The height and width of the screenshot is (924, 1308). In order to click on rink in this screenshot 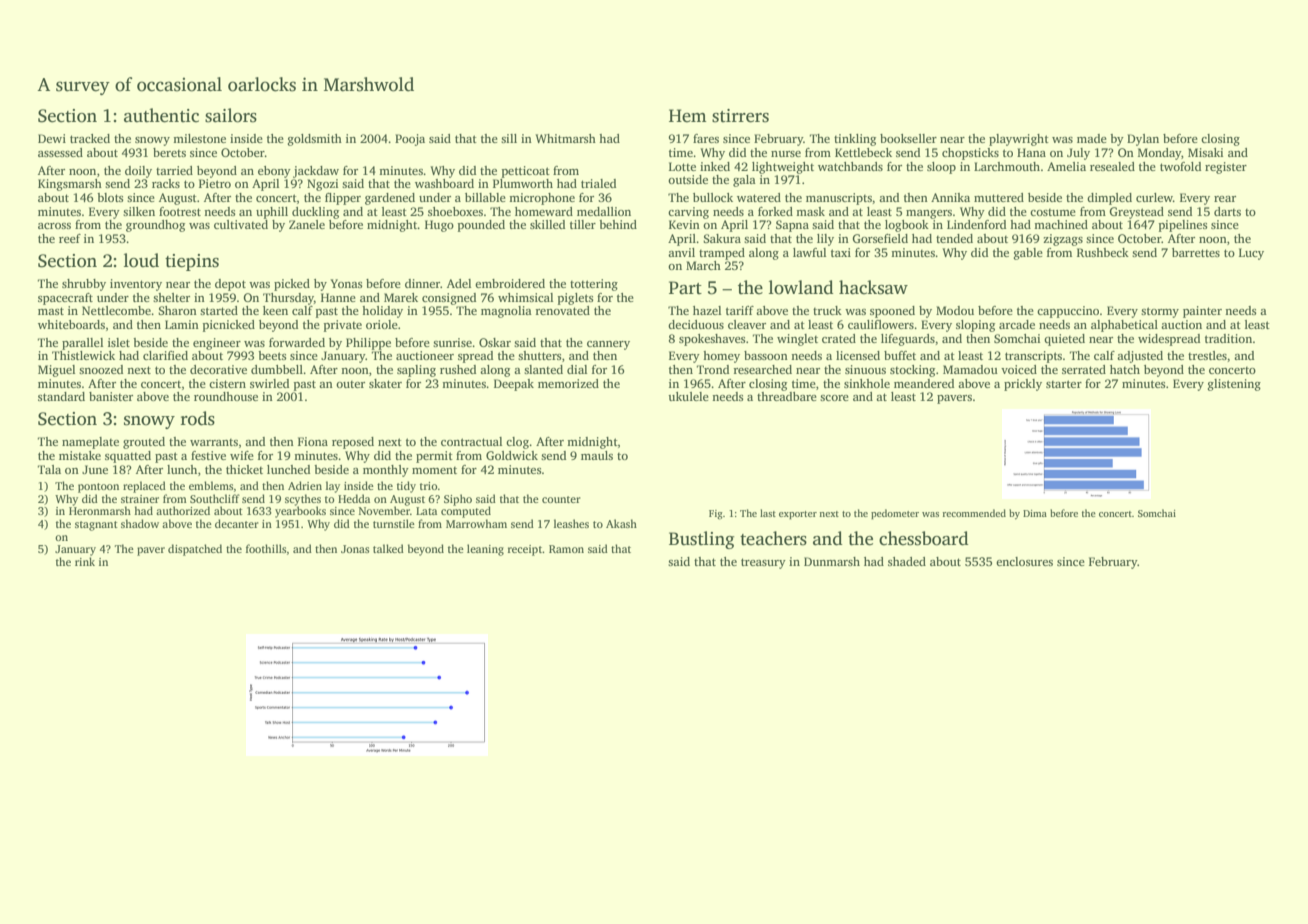, I will do `click(85, 561)`.
